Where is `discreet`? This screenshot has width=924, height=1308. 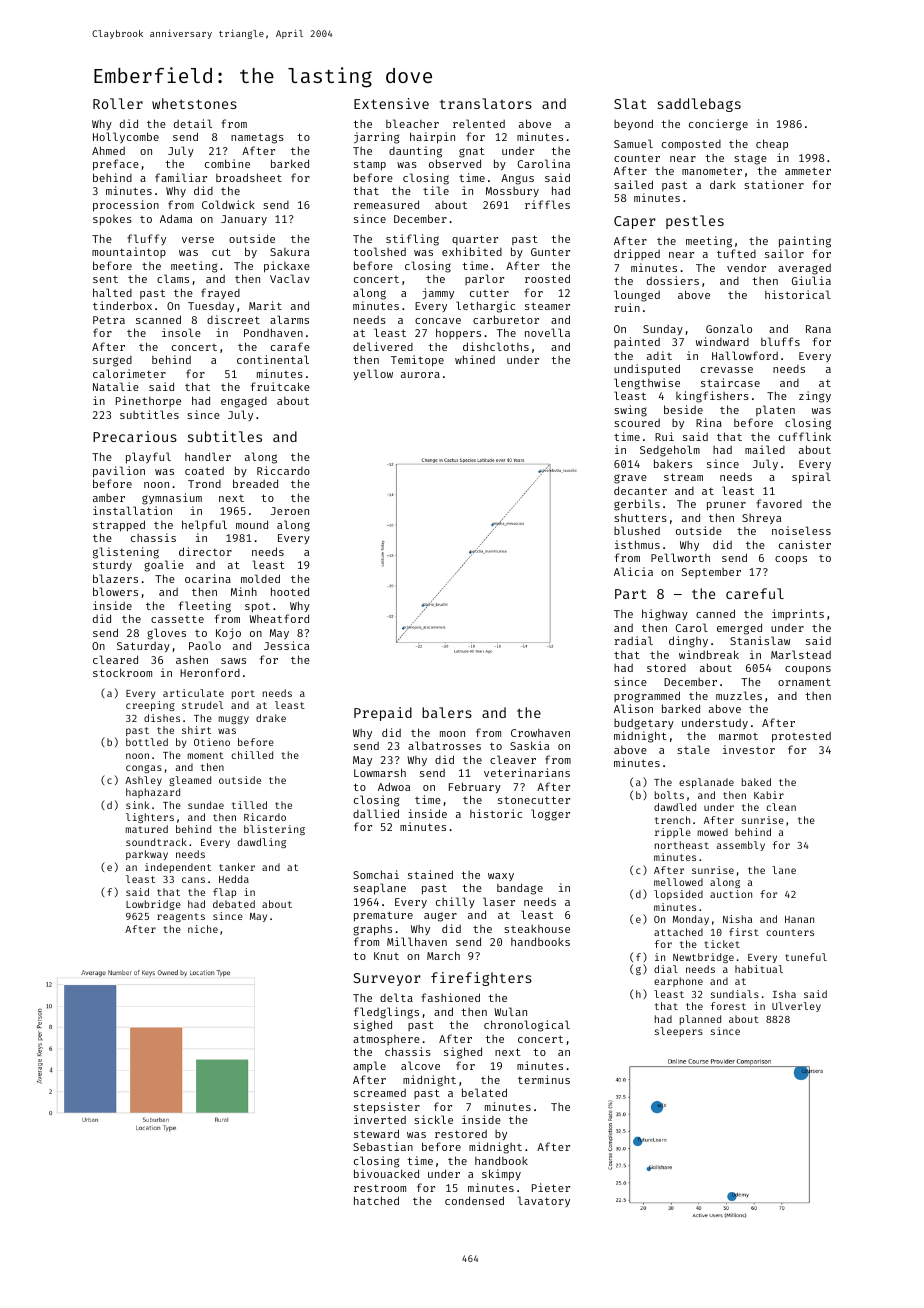 discreet is located at coordinates (233, 319).
